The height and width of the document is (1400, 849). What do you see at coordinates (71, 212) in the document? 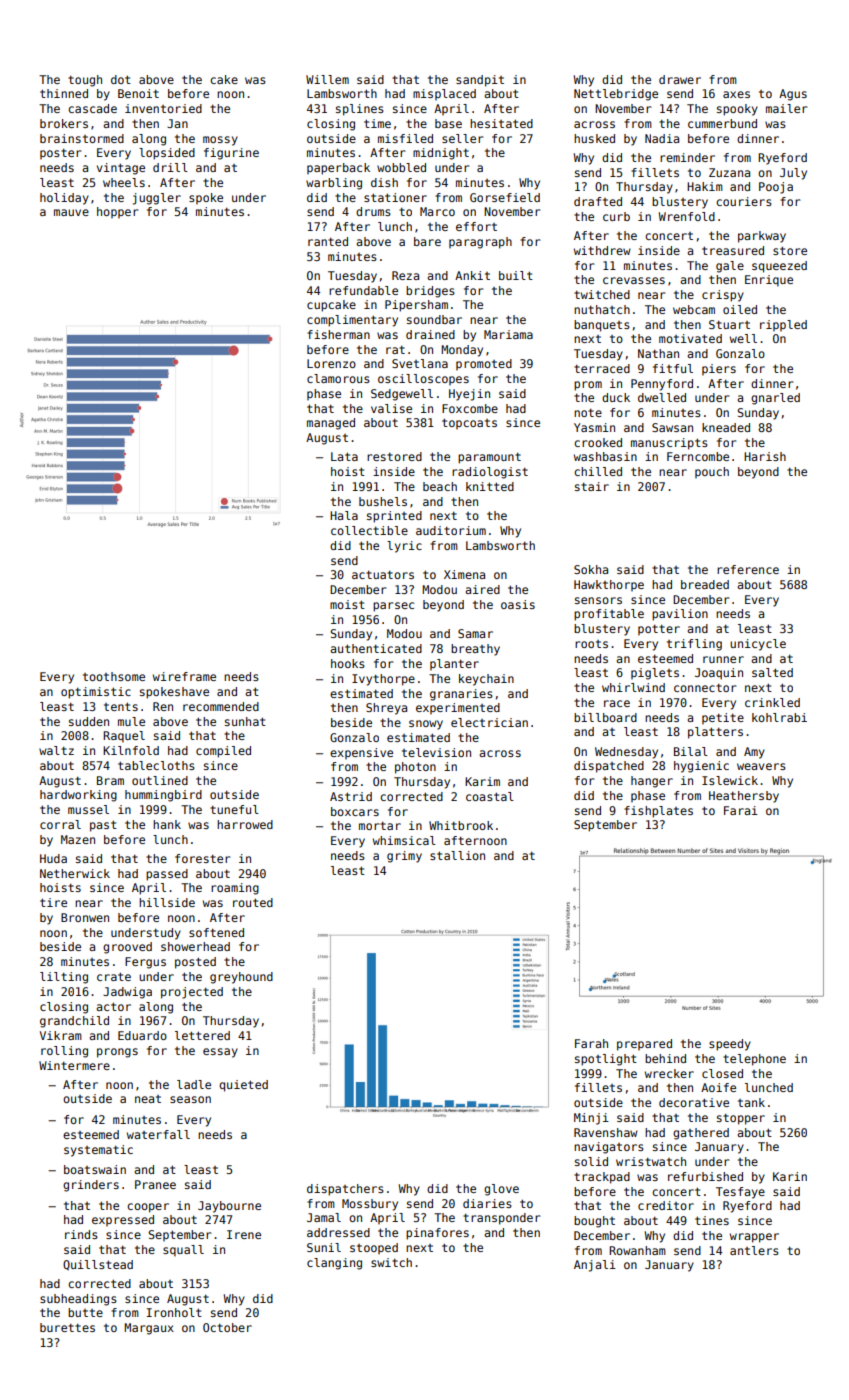
I see `mauve` at bounding box center [71, 212].
